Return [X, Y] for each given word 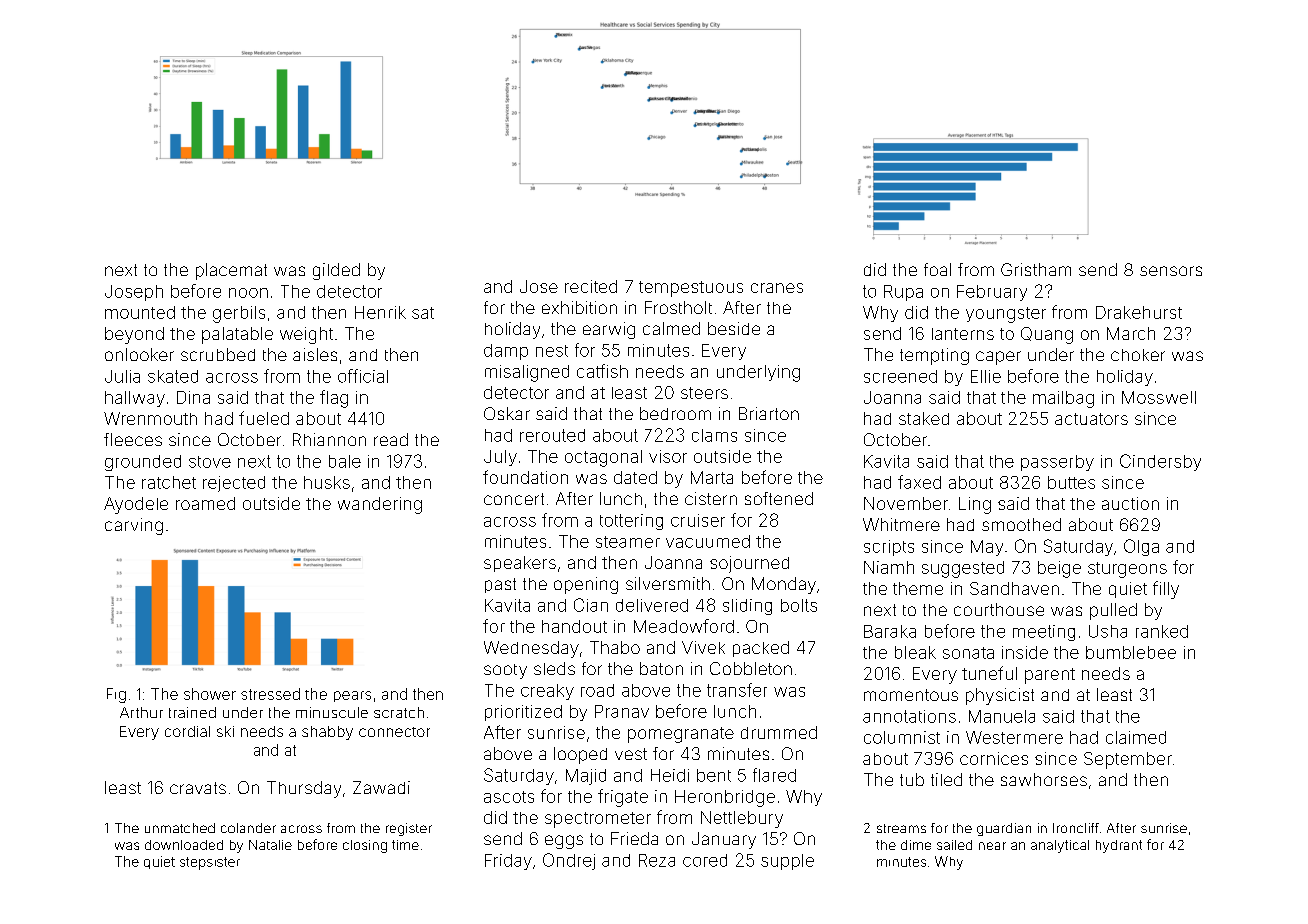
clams [714, 435]
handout [574, 626]
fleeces [133, 439]
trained [192, 712]
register [409, 829]
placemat [231, 271]
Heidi [670, 775]
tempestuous [691, 289]
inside [1025, 652]
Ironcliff [1076, 828]
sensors [1171, 271]
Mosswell [1159, 397]
